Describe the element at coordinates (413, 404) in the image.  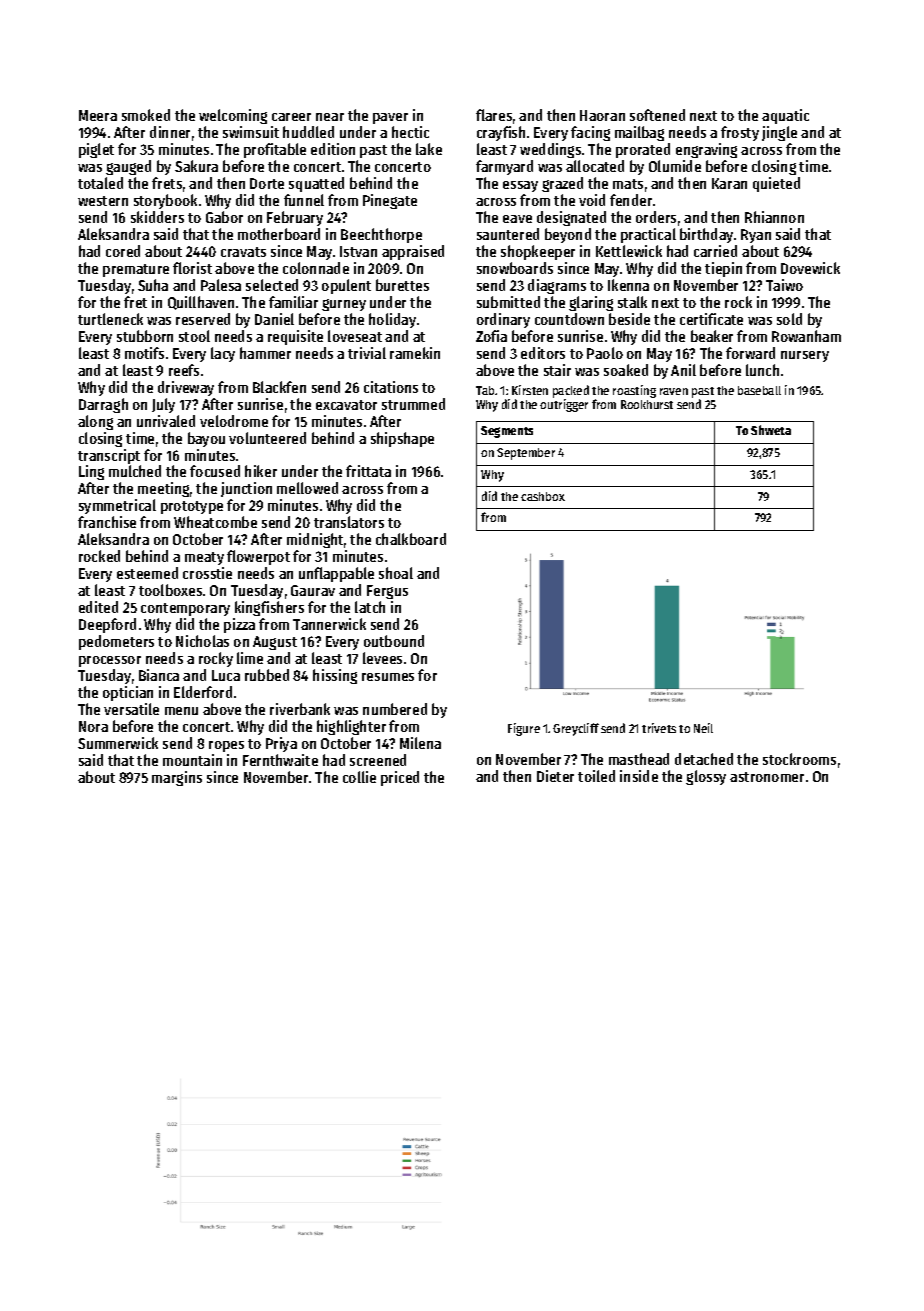
I see `strummed` at that location.
